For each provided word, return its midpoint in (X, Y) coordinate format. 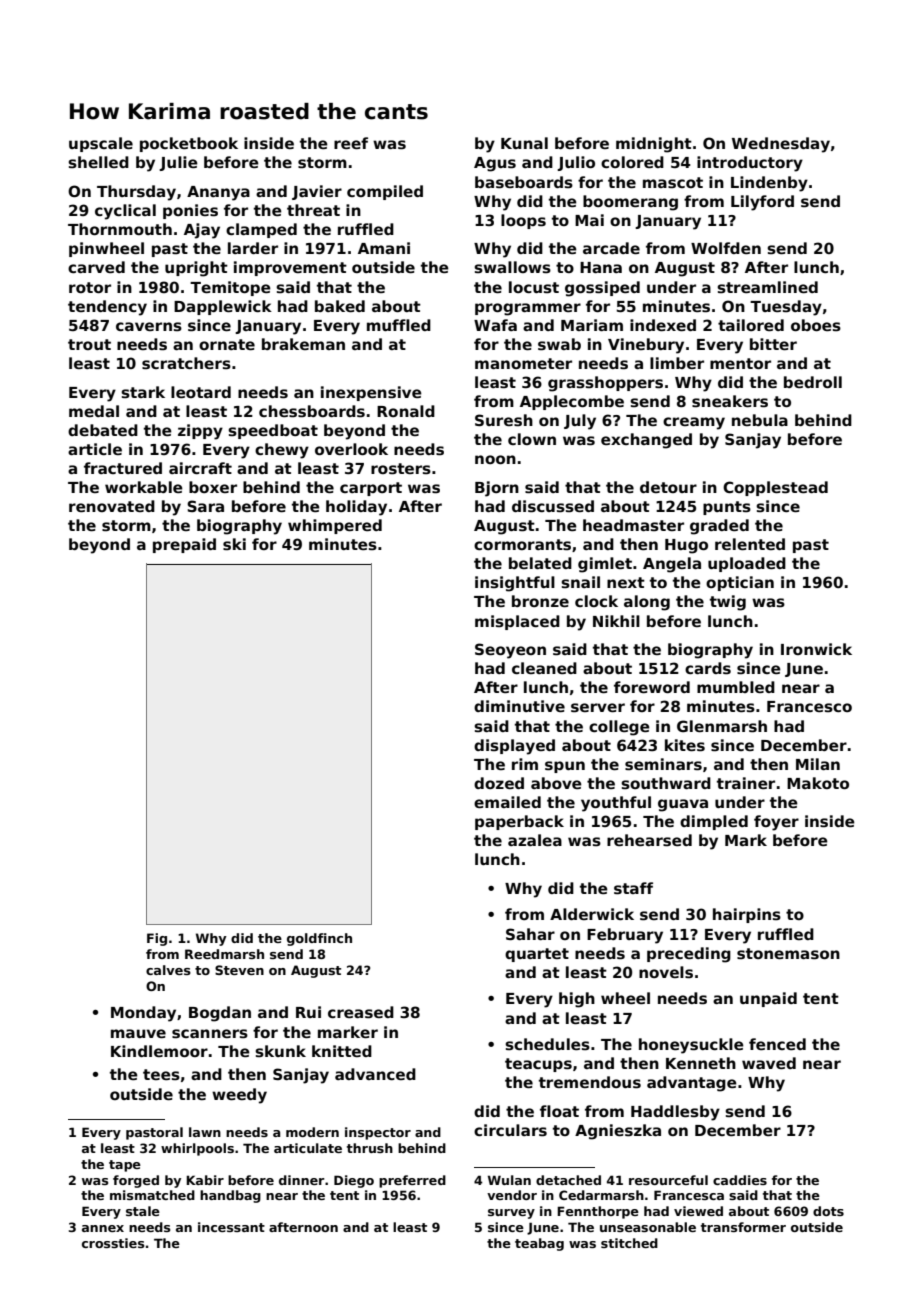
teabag (539, 1244)
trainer (746, 783)
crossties (113, 1243)
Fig (157, 939)
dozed (499, 783)
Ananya (218, 193)
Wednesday (781, 145)
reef (351, 143)
